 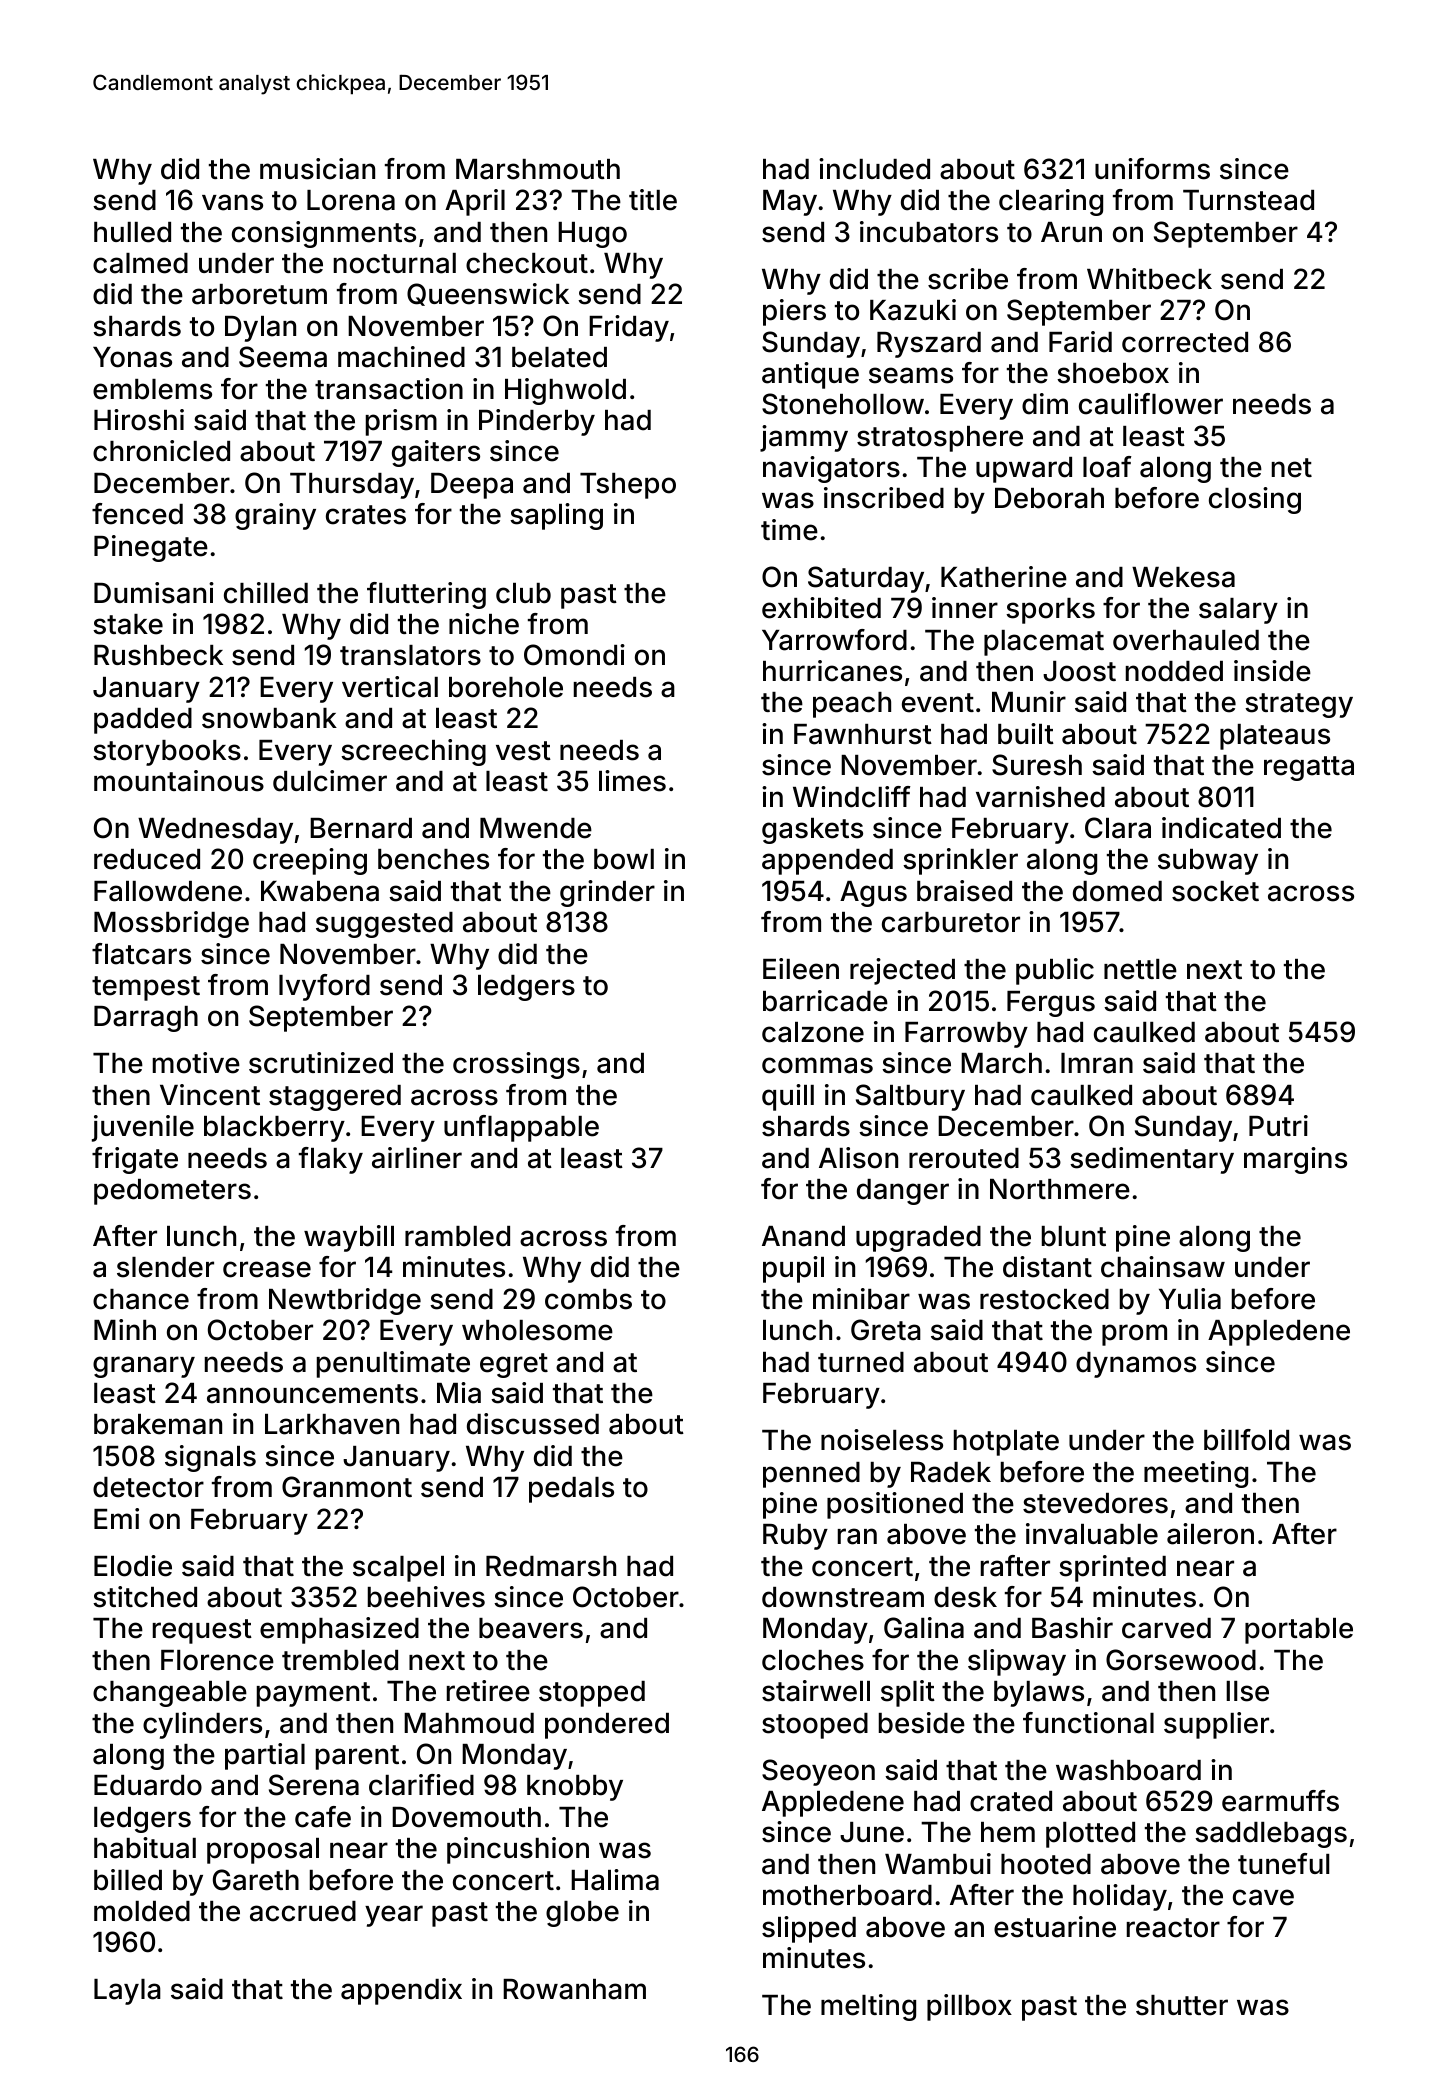 I want to click on cauliflower, so click(x=1151, y=404).
